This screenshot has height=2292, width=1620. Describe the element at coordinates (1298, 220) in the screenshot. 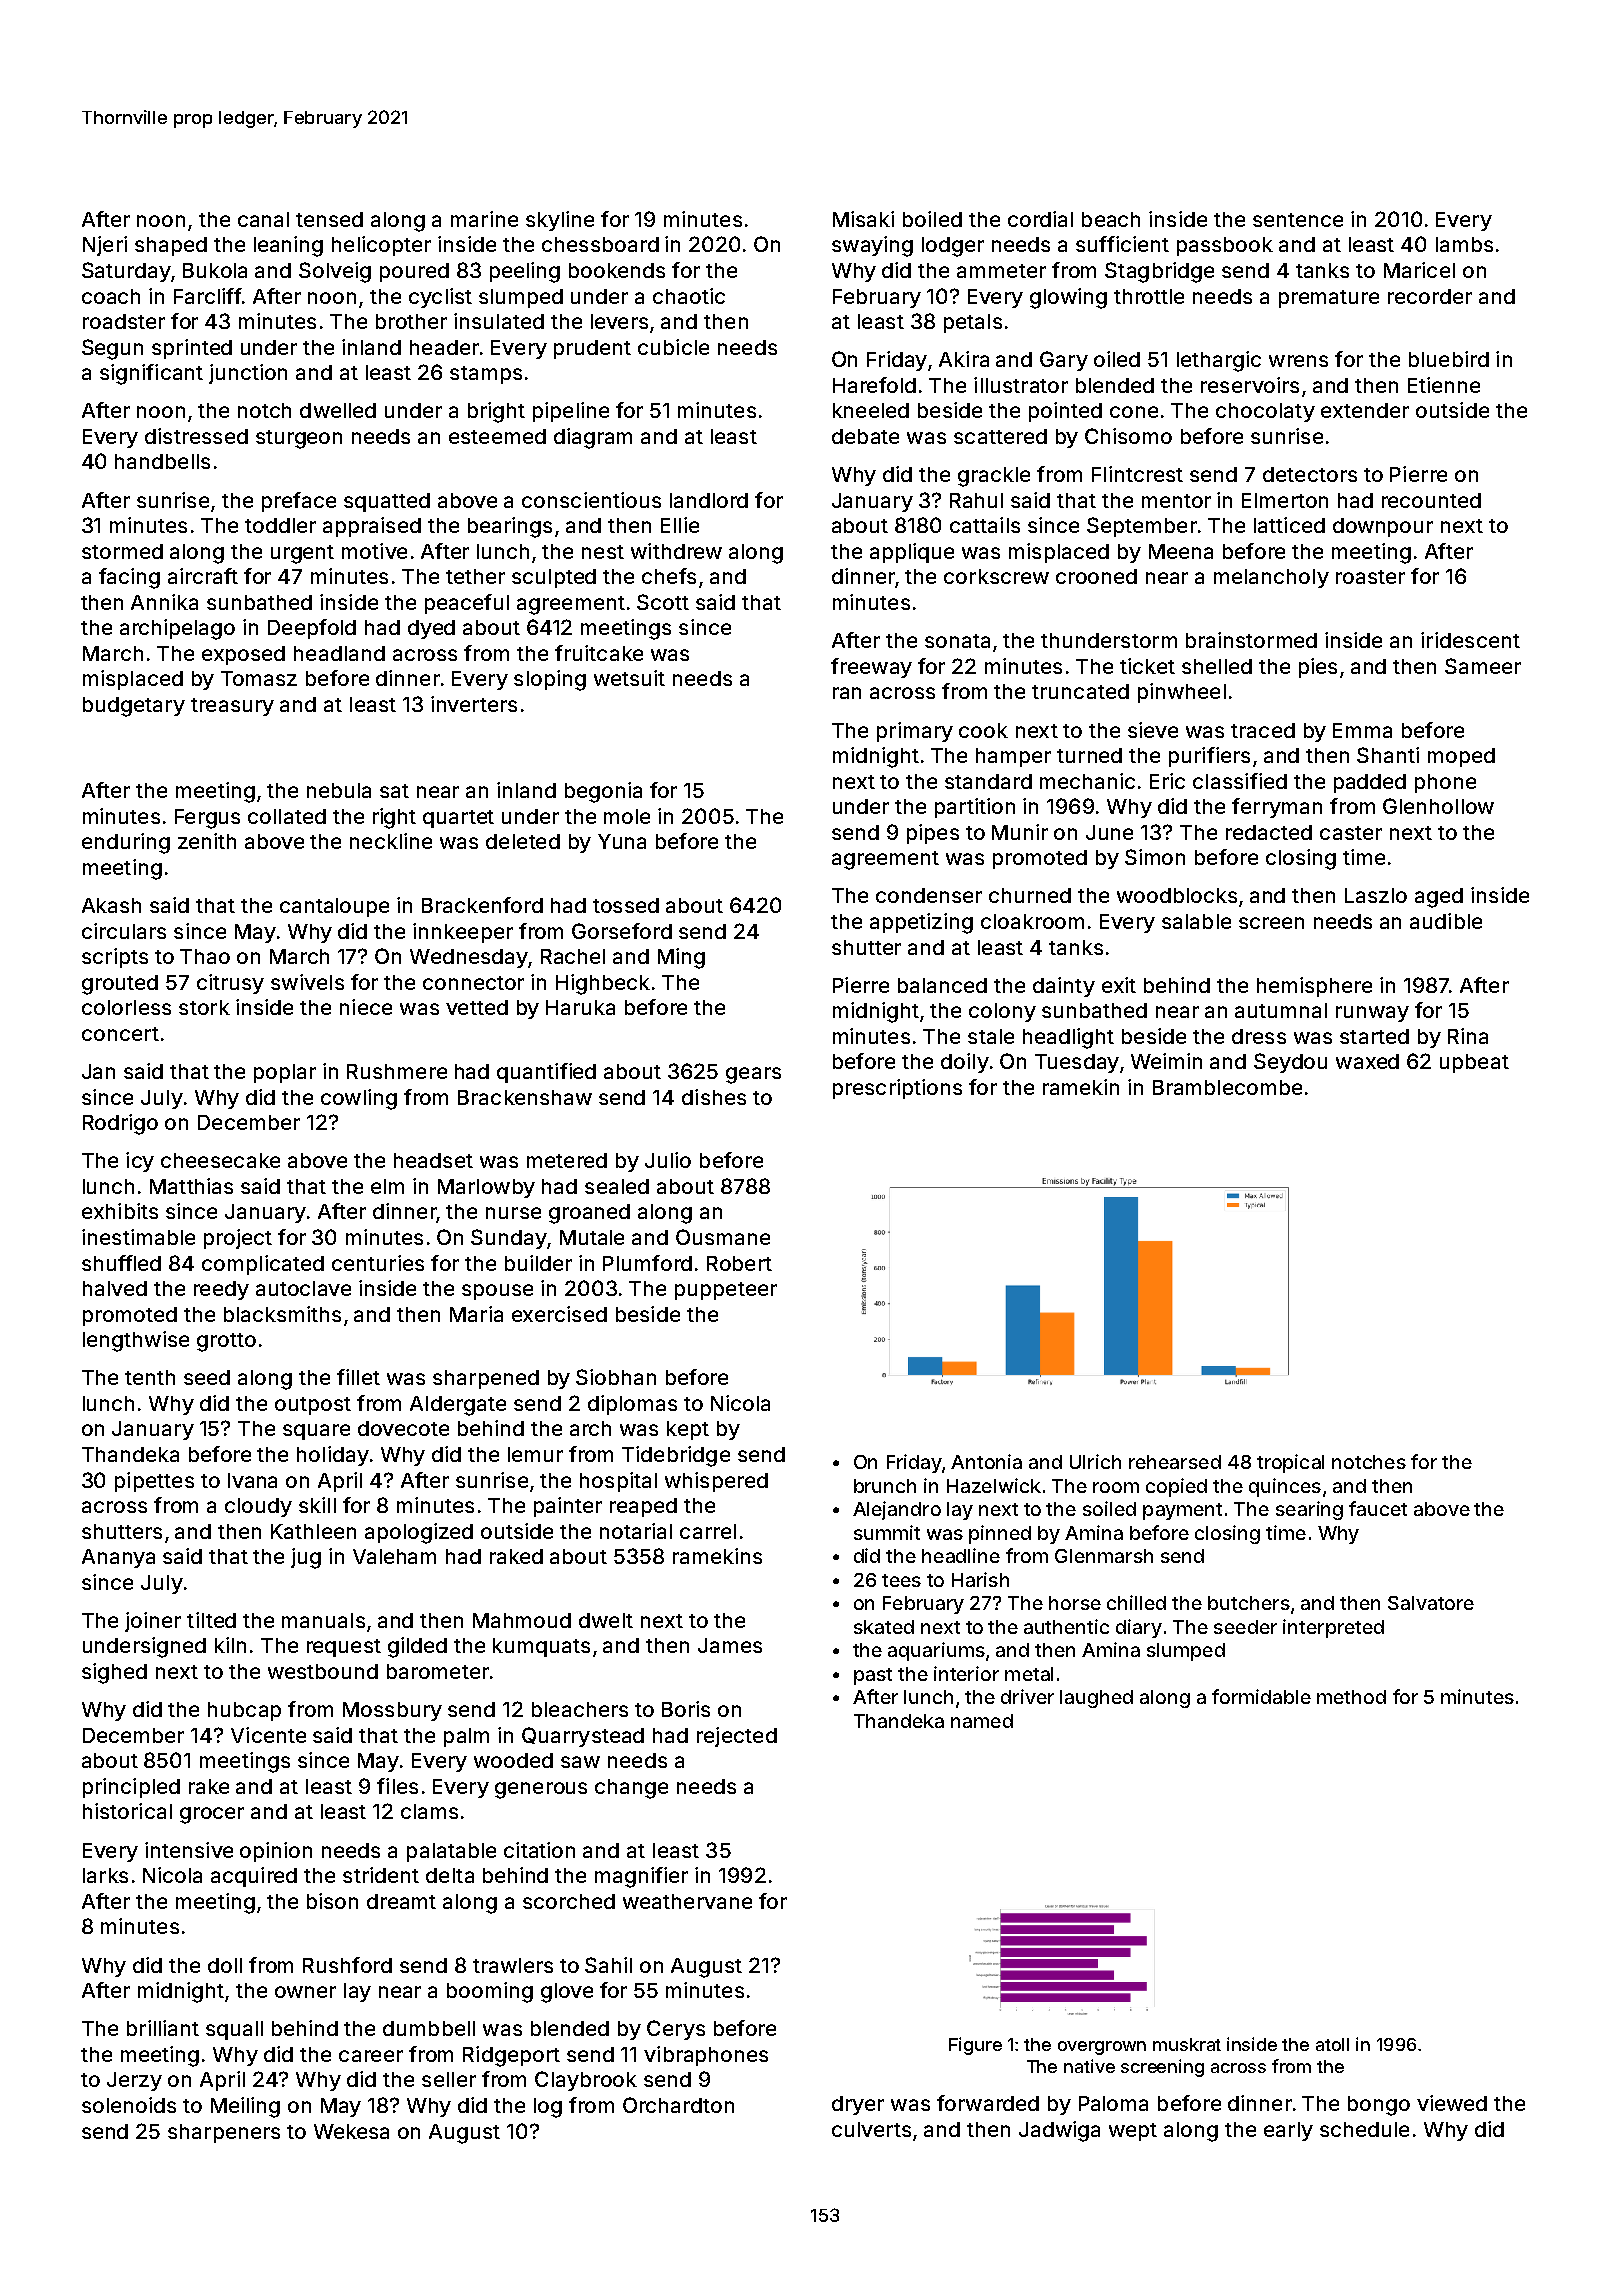

I see `sentence` at that location.
